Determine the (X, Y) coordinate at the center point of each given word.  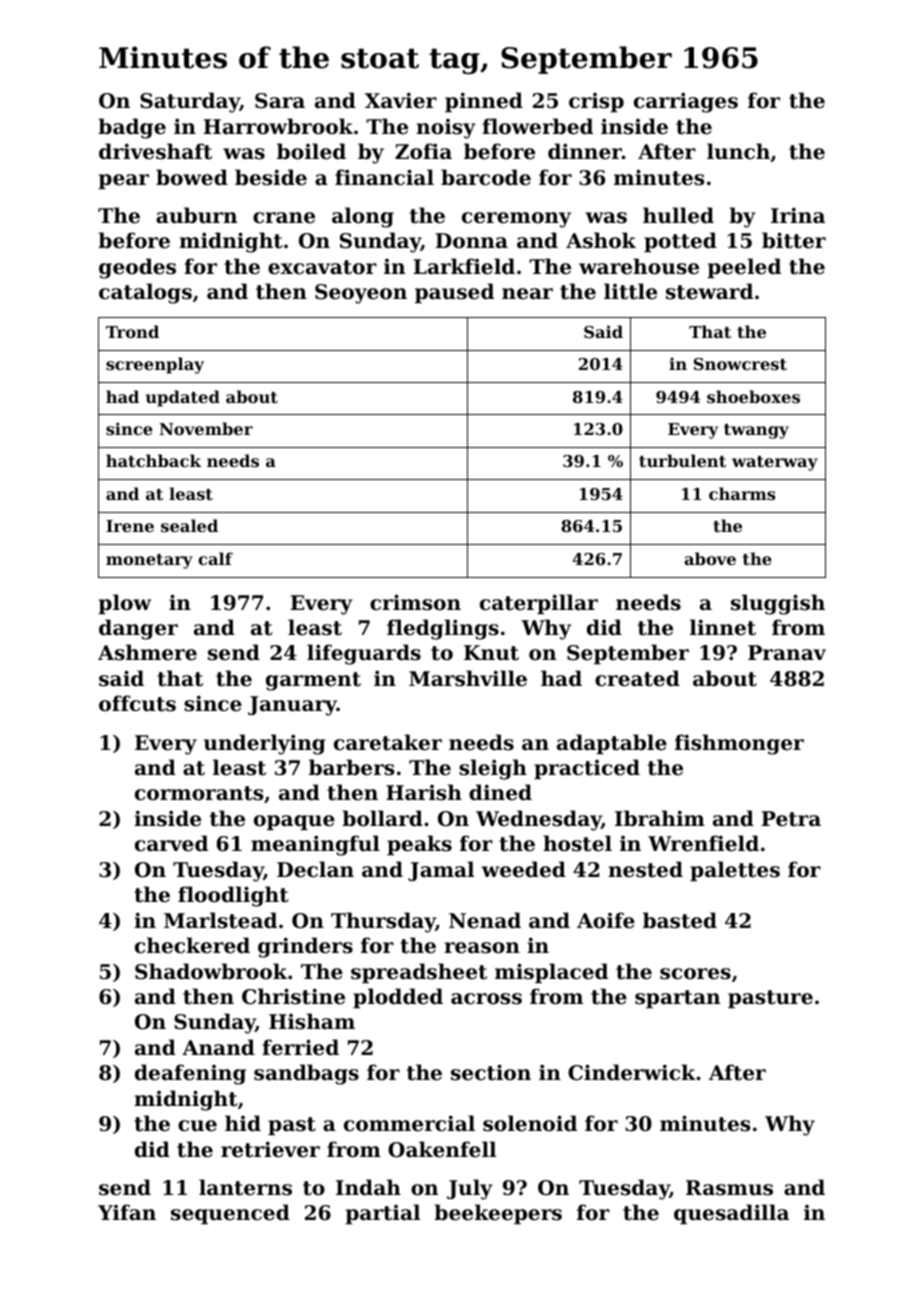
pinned (484, 102)
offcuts (137, 703)
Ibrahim (660, 818)
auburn (196, 215)
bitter (794, 240)
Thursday (383, 922)
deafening (190, 1074)
